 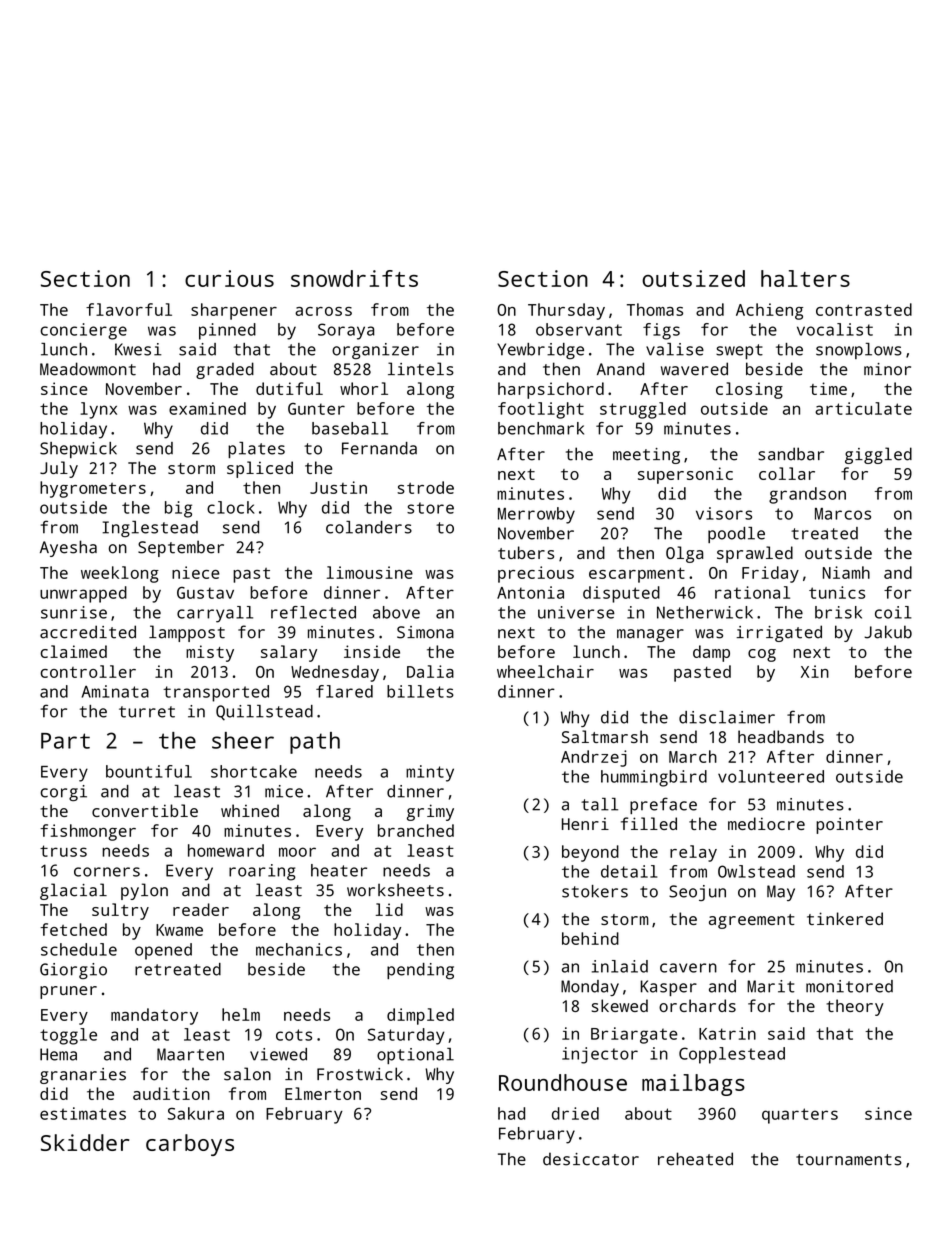 I want to click on shortcake, so click(x=254, y=771).
